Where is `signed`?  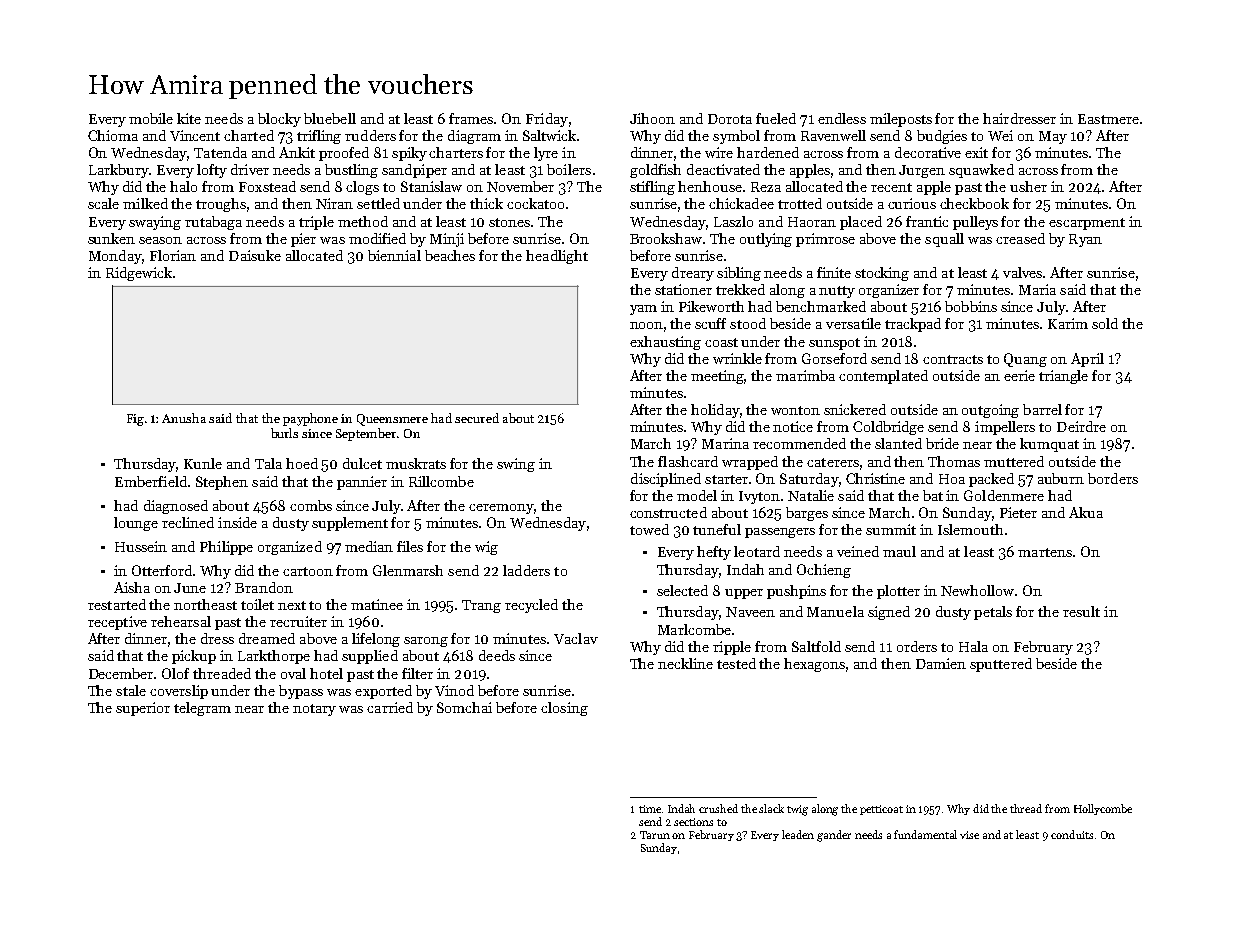
signed is located at coordinates (889, 613).
